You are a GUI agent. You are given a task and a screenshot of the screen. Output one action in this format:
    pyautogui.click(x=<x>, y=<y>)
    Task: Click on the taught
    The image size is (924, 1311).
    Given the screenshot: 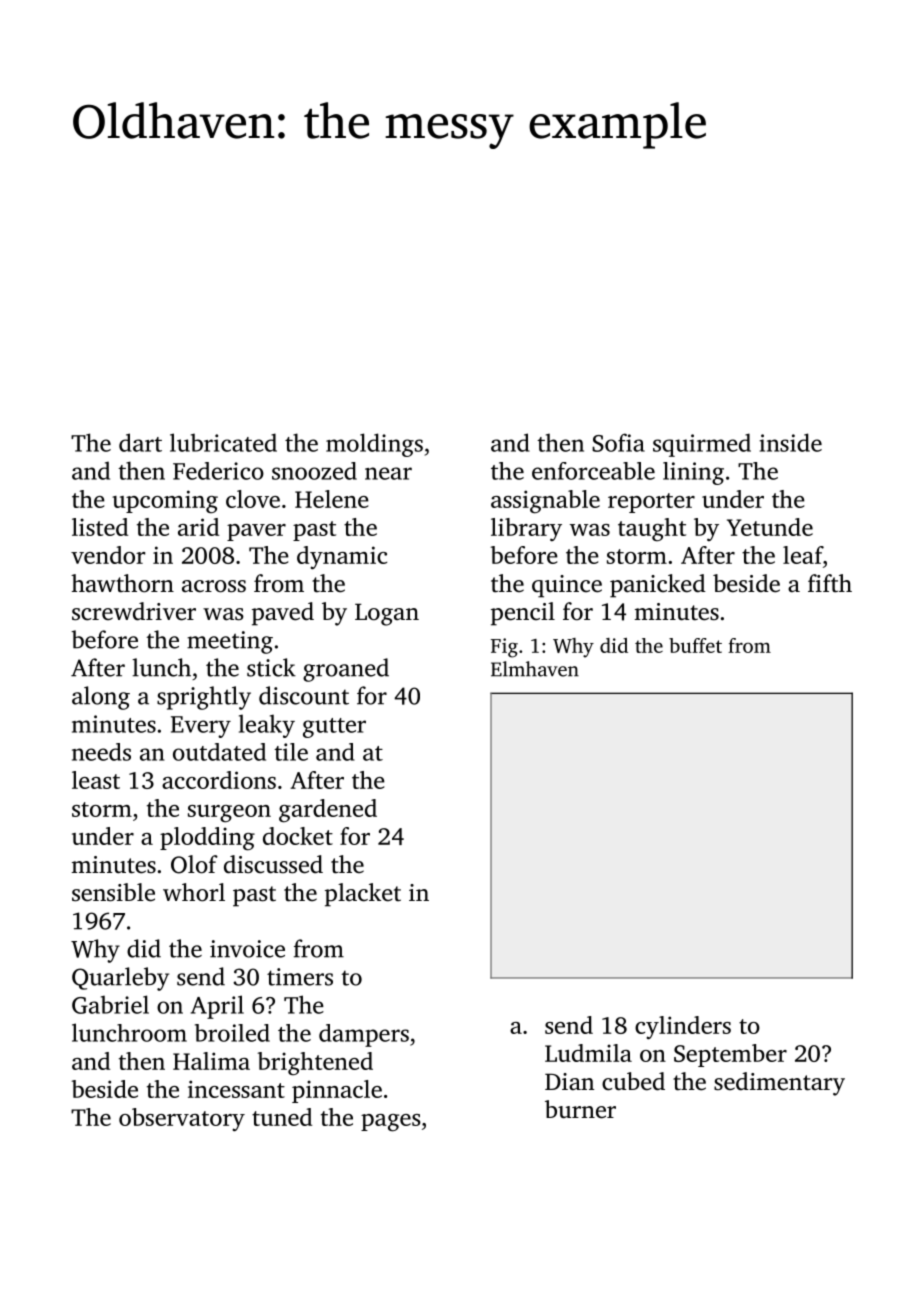 What is the action you would take?
    pyautogui.click(x=652, y=529)
